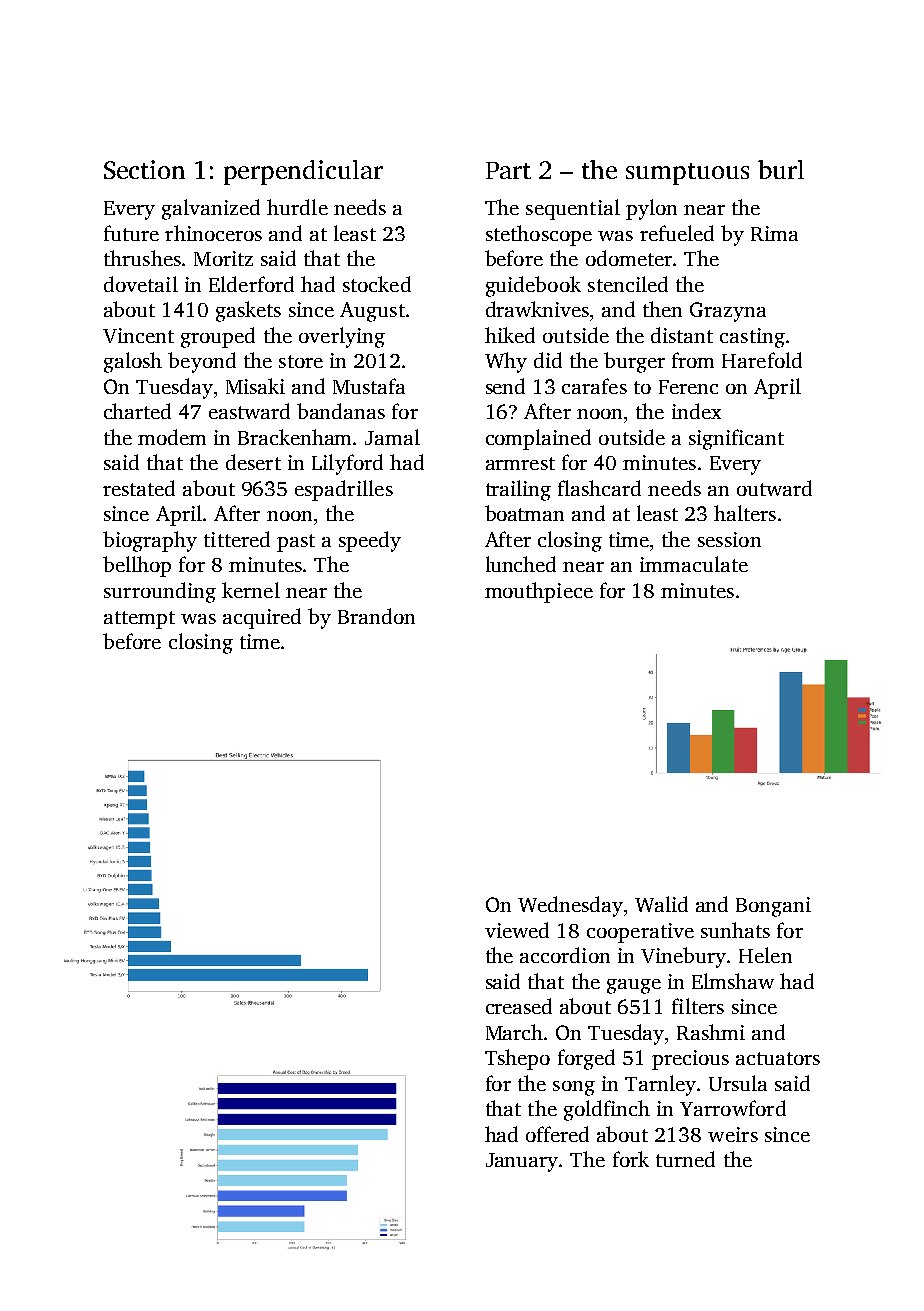  What do you see at coordinates (519, 1006) in the document?
I see `creased` at bounding box center [519, 1006].
